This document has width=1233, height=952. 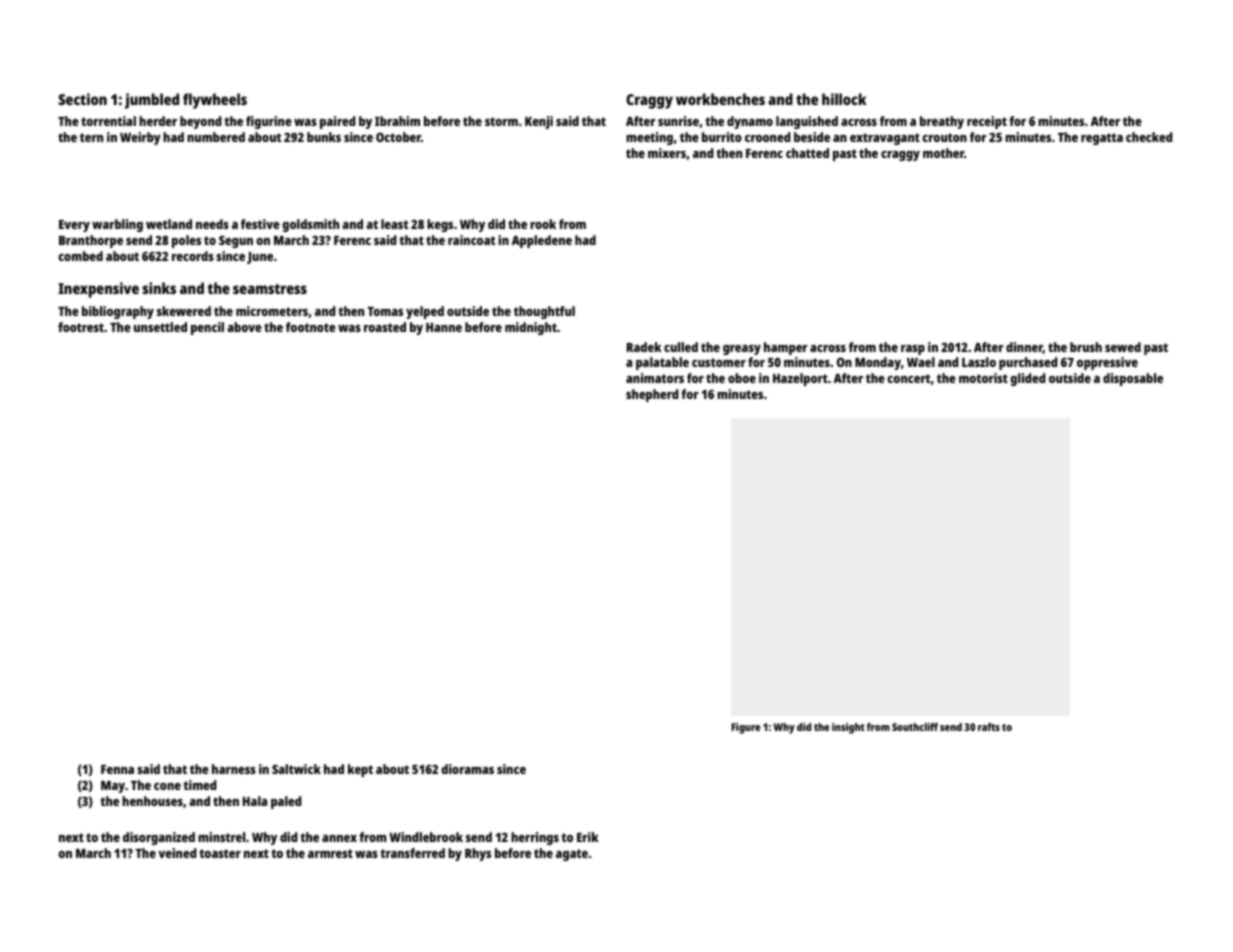 What do you see at coordinates (471, 240) in the document?
I see `raincoat` at bounding box center [471, 240].
